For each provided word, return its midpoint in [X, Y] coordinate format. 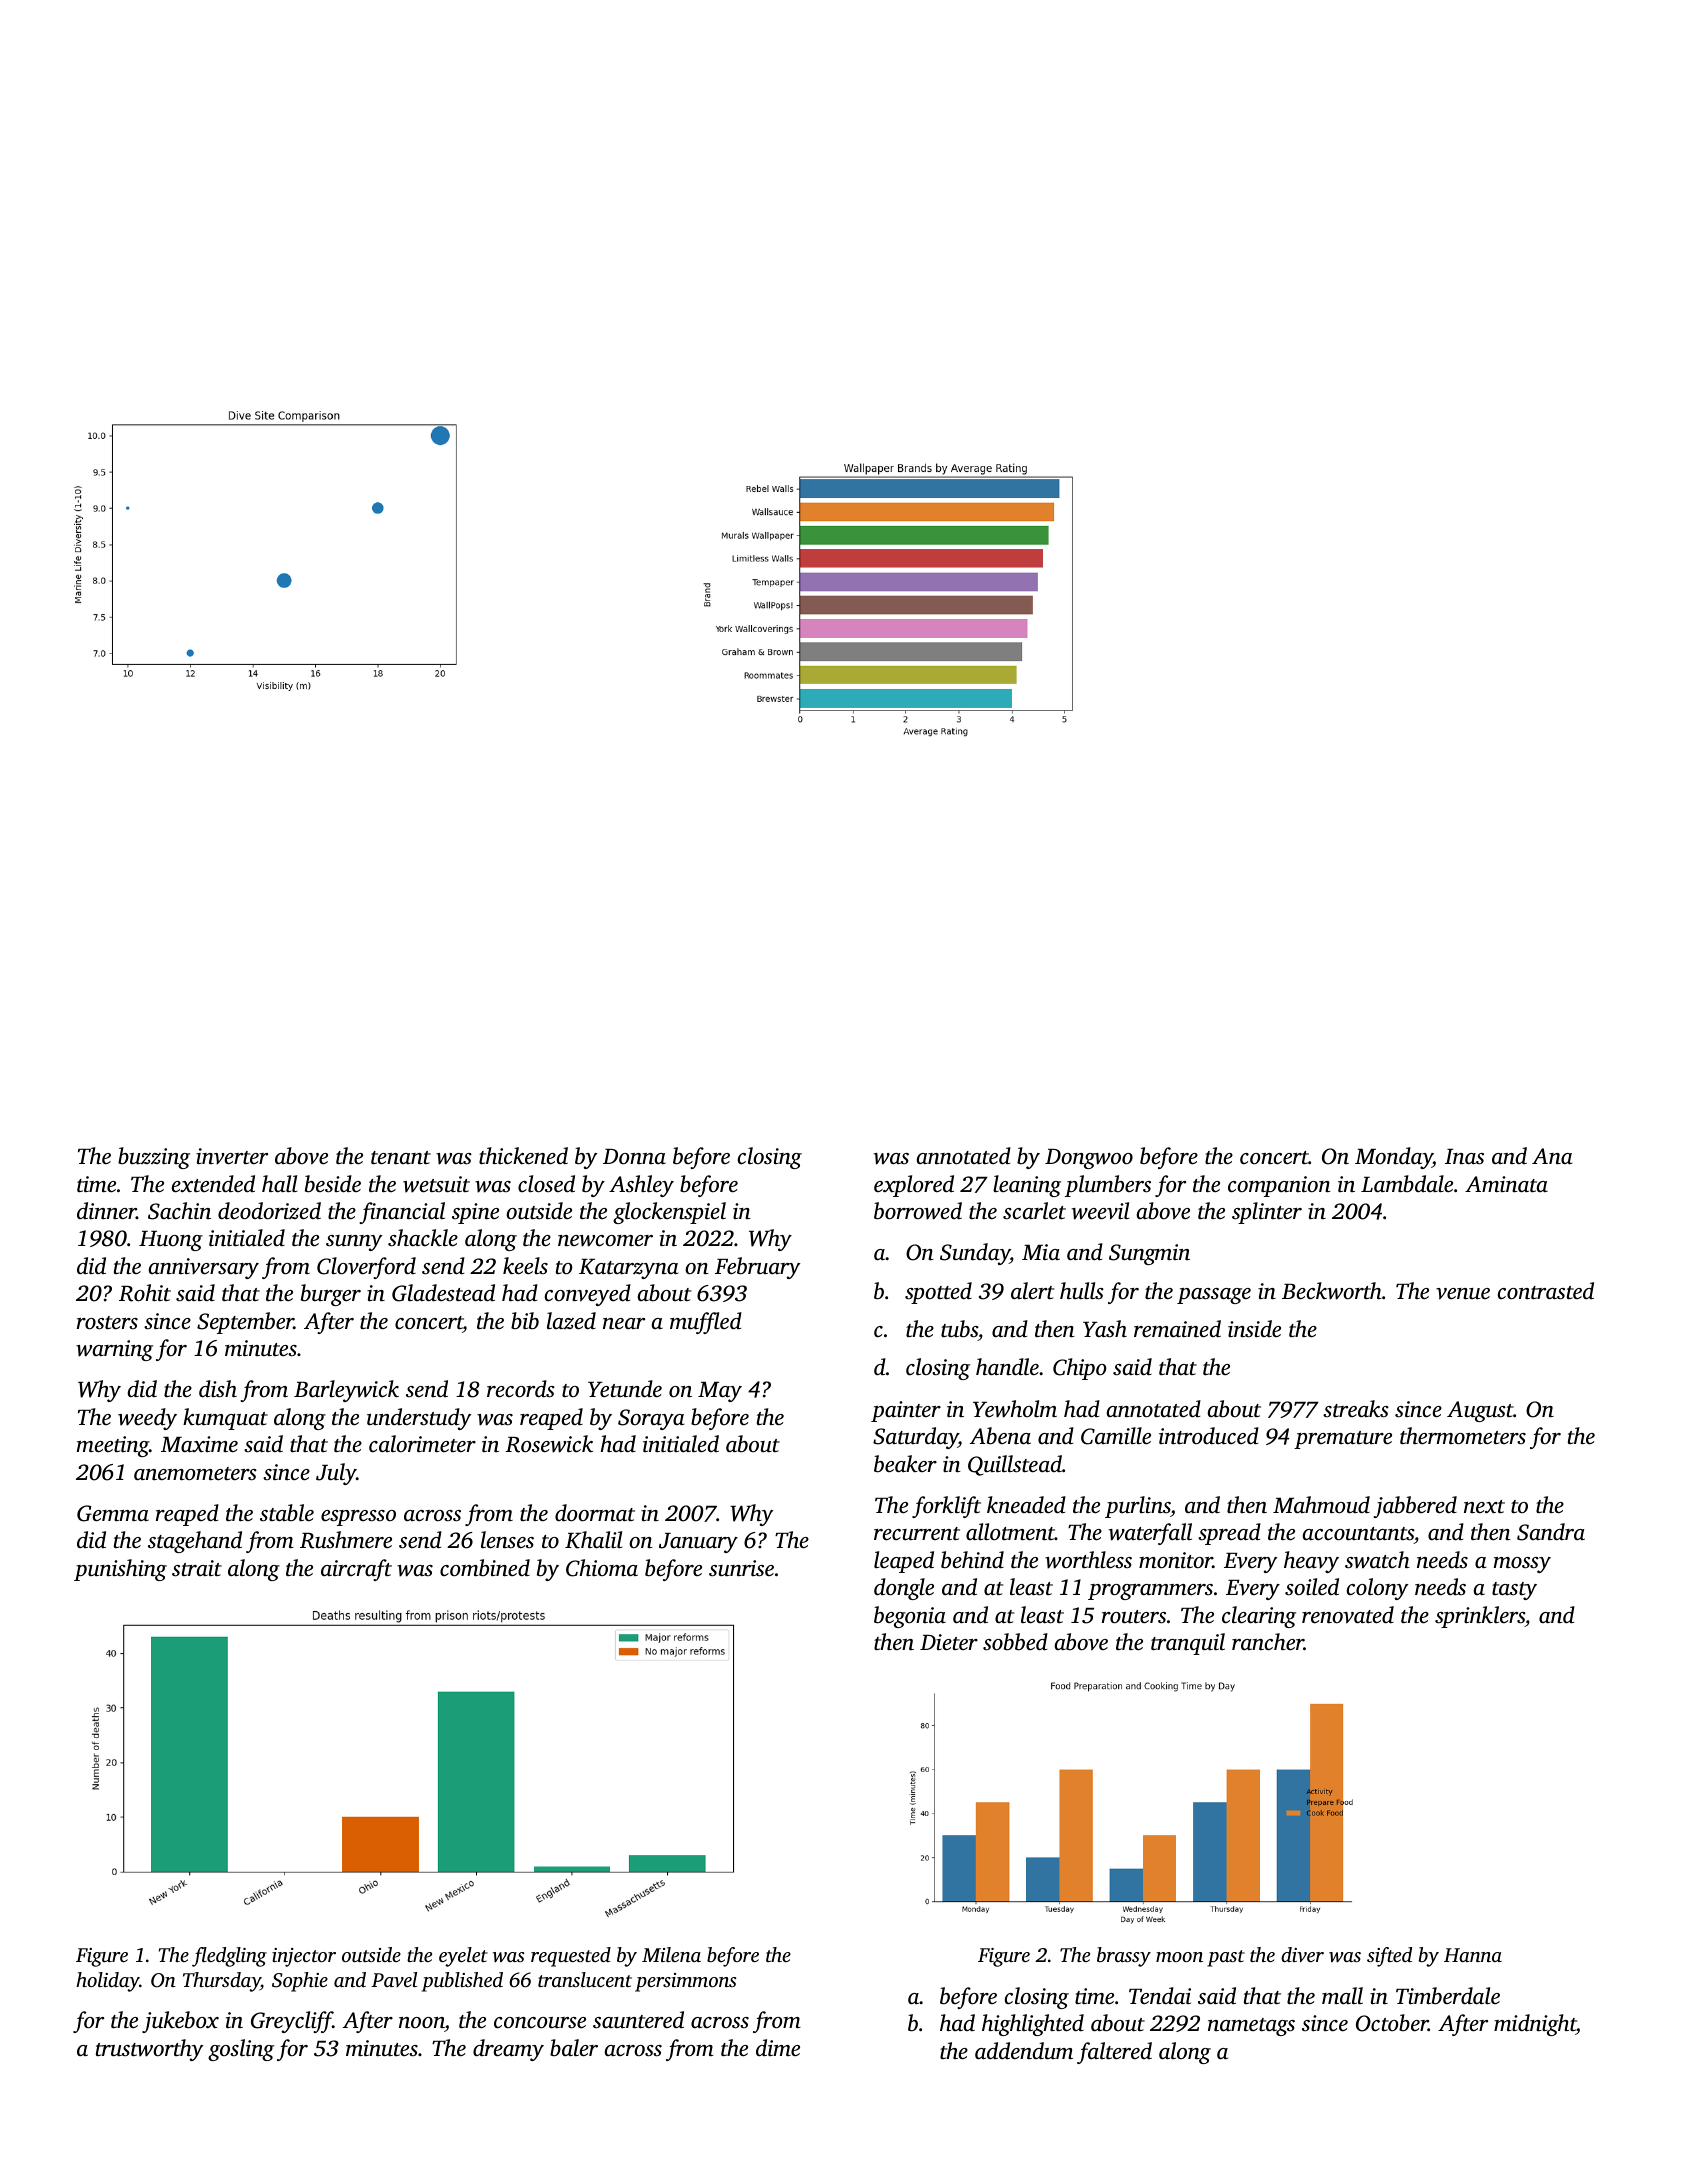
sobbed [1015, 1642]
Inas [1464, 1157]
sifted [1389, 1957]
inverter [232, 1156]
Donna [634, 1156]
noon [422, 2024]
